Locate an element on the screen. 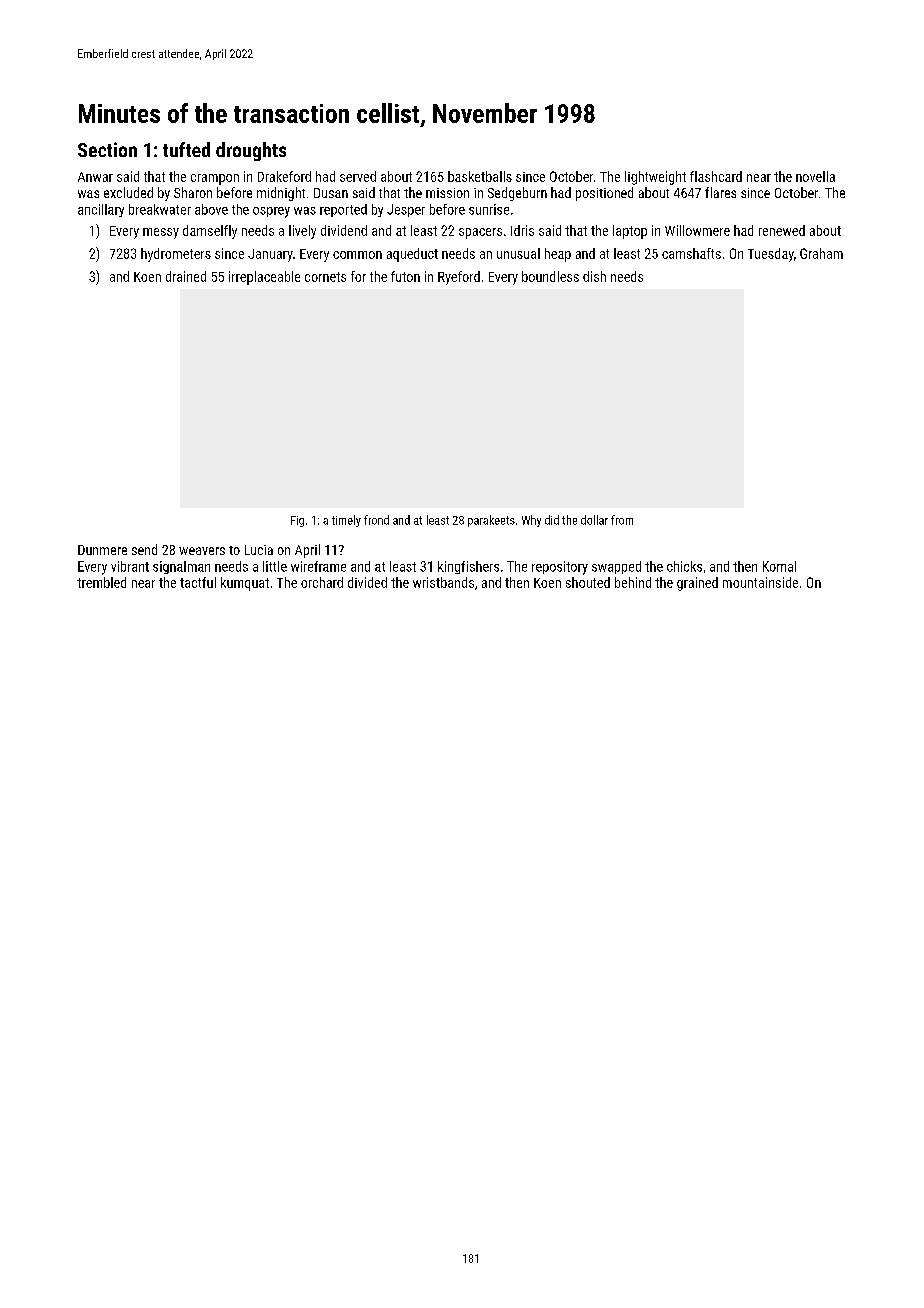 The image size is (924, 1308). Anwar is located at coordinates (95, 177).
